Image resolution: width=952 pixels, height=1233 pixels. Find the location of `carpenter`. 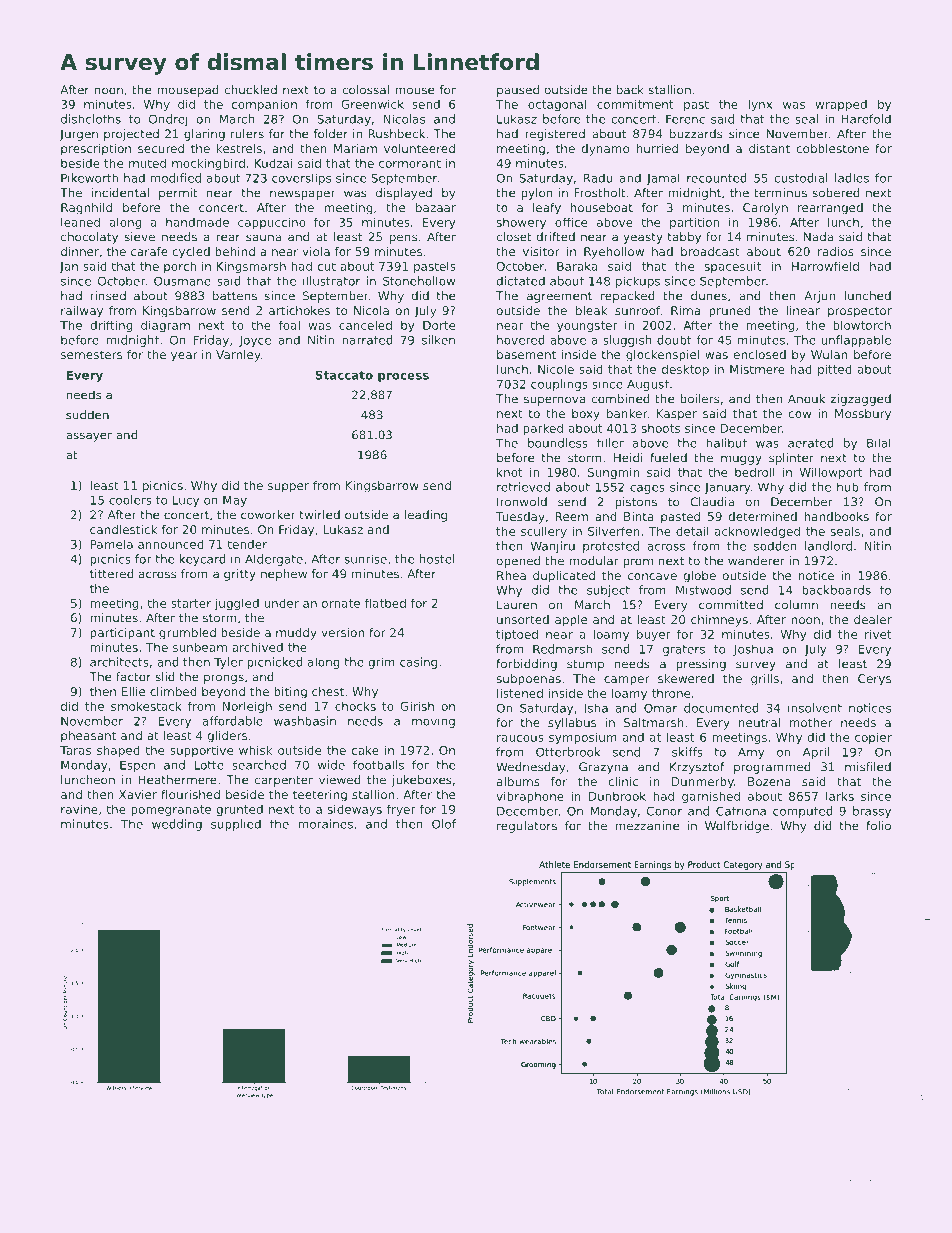

carpenter is located at coordinates (284, 781).
